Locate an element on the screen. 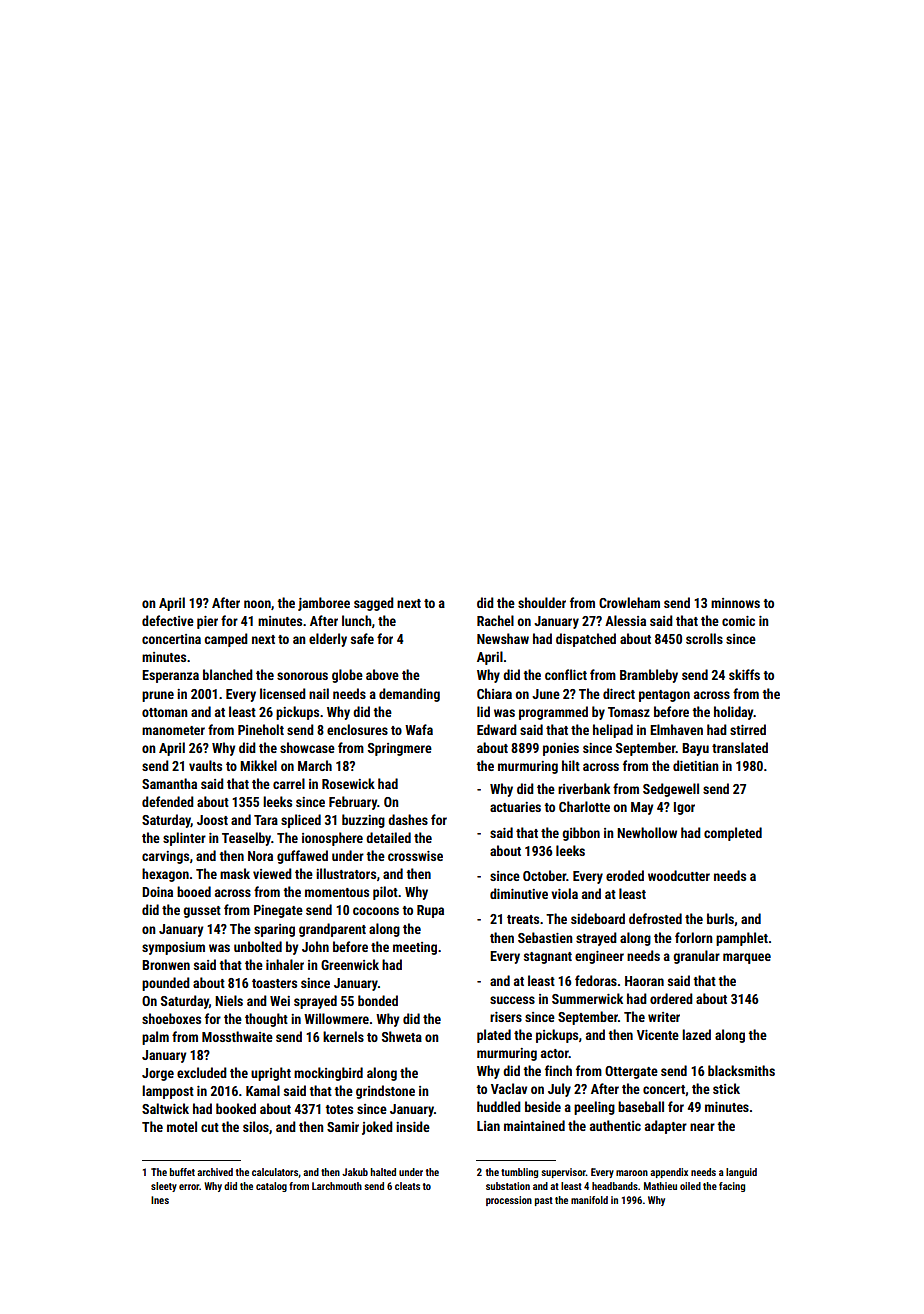 The image size is (924, 1314). ponies is located at coordinates (561, 749).
